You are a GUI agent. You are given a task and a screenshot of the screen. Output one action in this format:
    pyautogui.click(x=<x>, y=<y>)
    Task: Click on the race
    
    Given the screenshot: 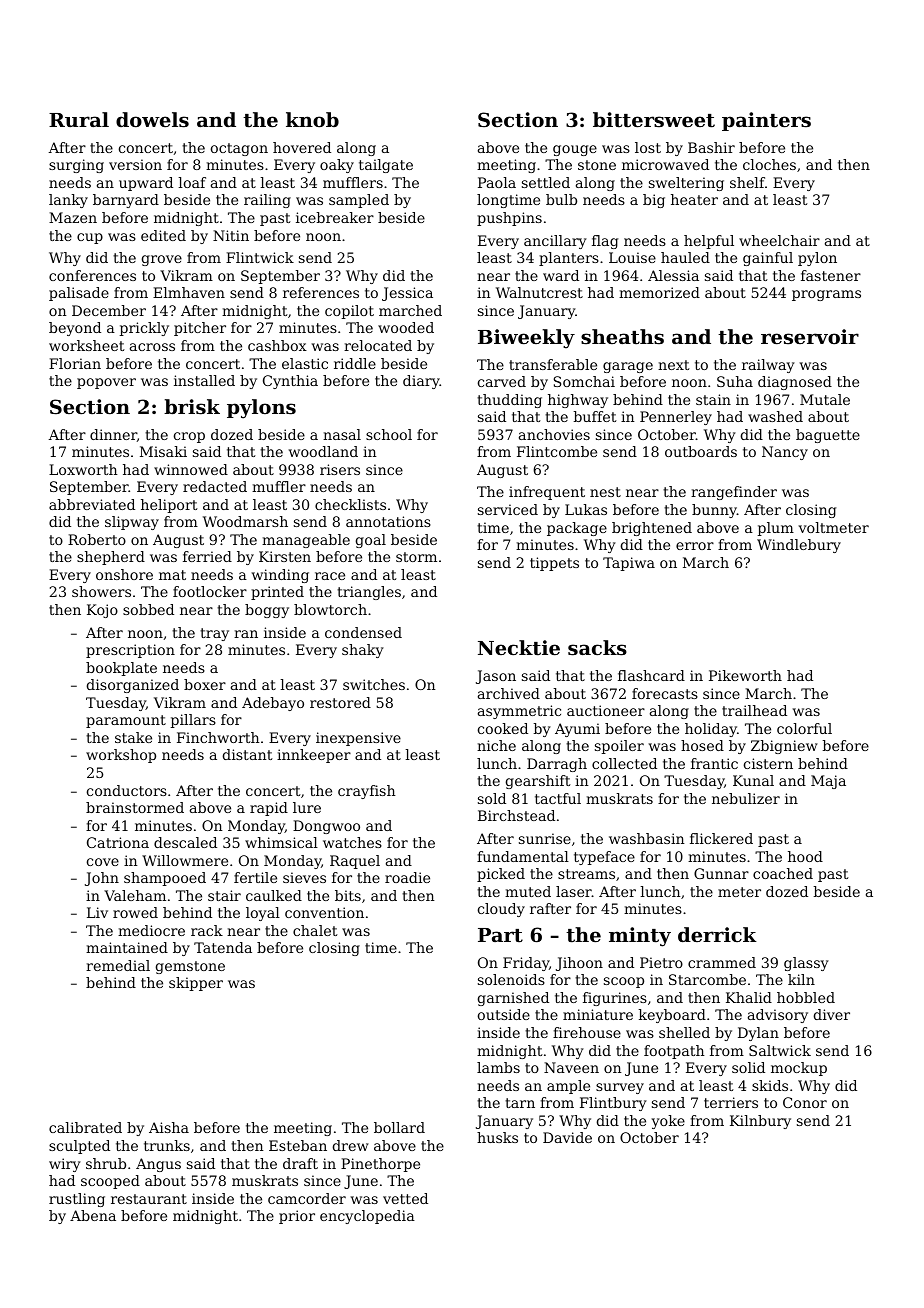 What is the action you would take?
    pyautogui.click(x=330, y=576)
